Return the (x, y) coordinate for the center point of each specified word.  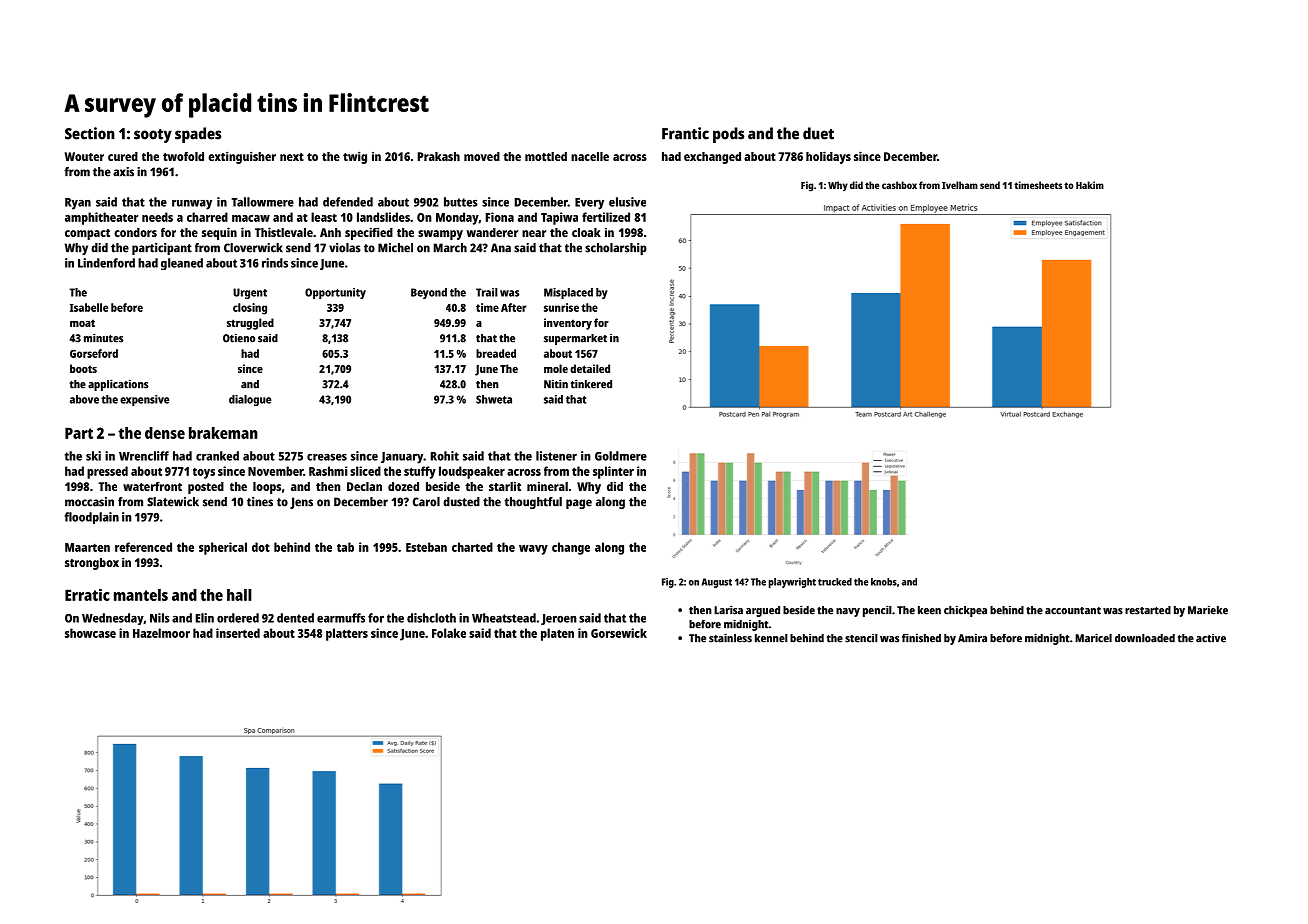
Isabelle (89, 307)
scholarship (616, 249)
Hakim (1090, 185)
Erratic (87, 595)
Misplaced (568, 293)
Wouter (84, 156)
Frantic (685, 133)
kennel (771, 638)
